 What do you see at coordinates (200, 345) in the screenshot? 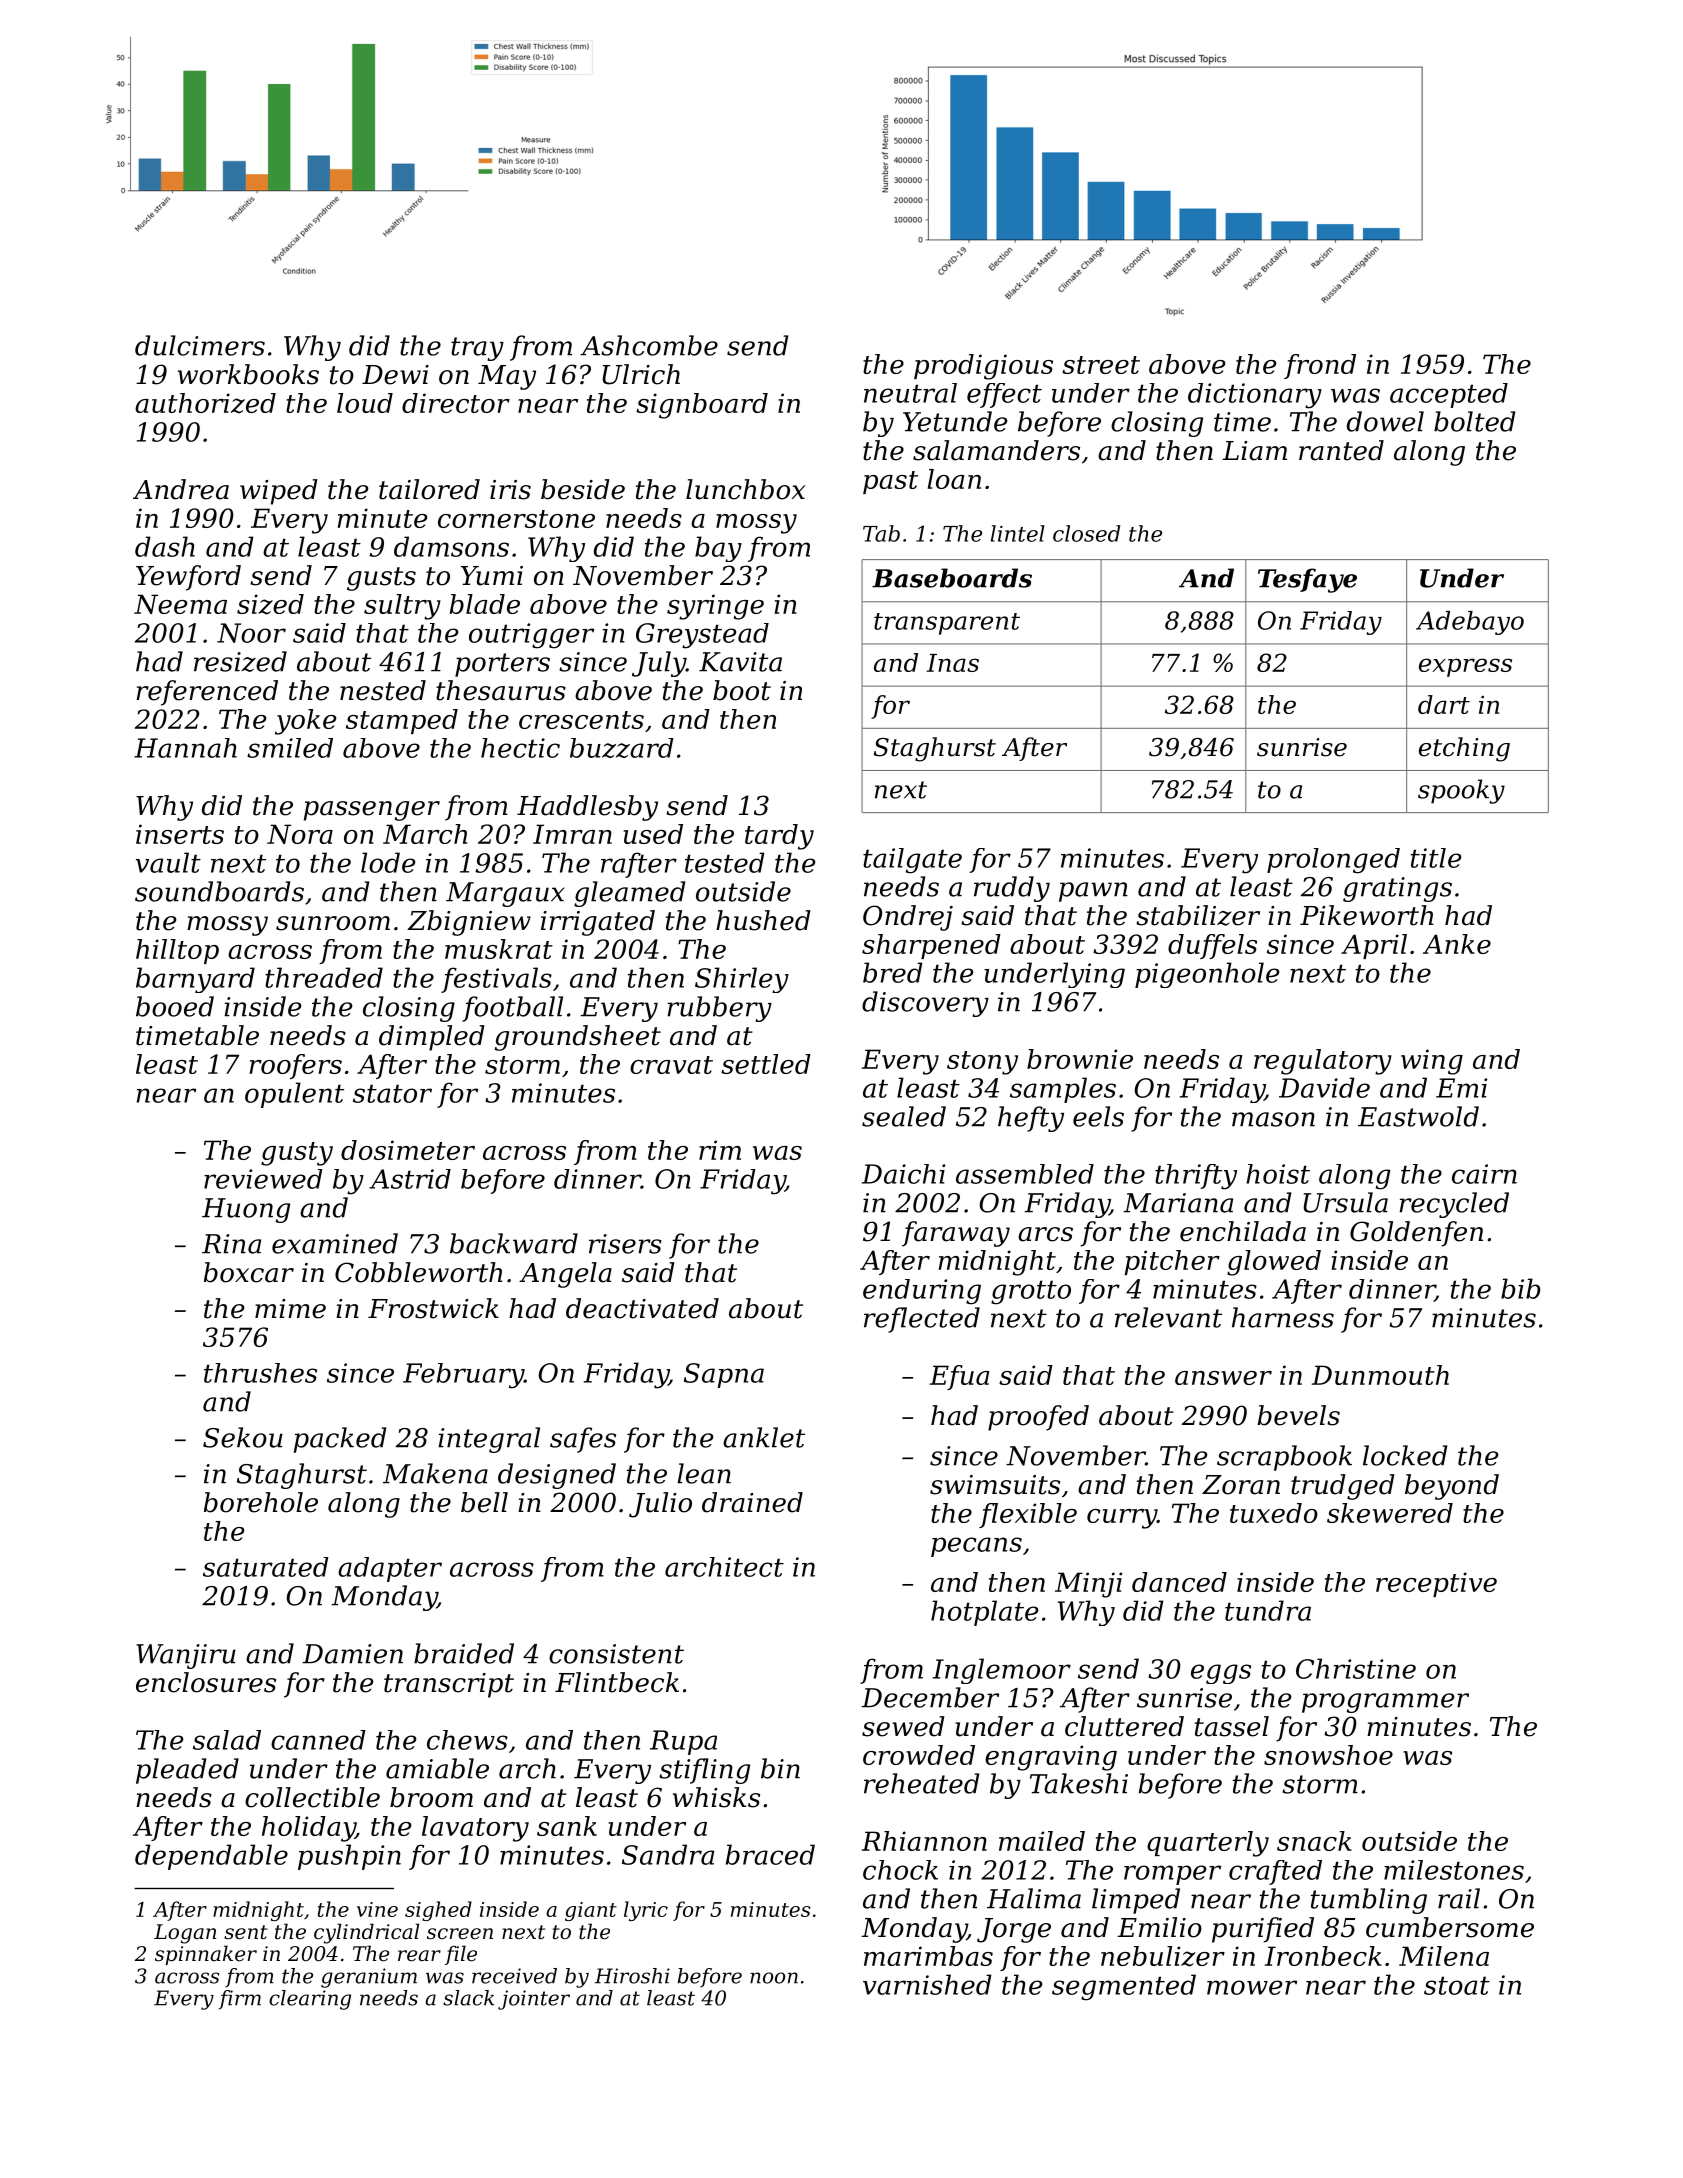
I see `dulcimers` at bounding box center [200, 345].
